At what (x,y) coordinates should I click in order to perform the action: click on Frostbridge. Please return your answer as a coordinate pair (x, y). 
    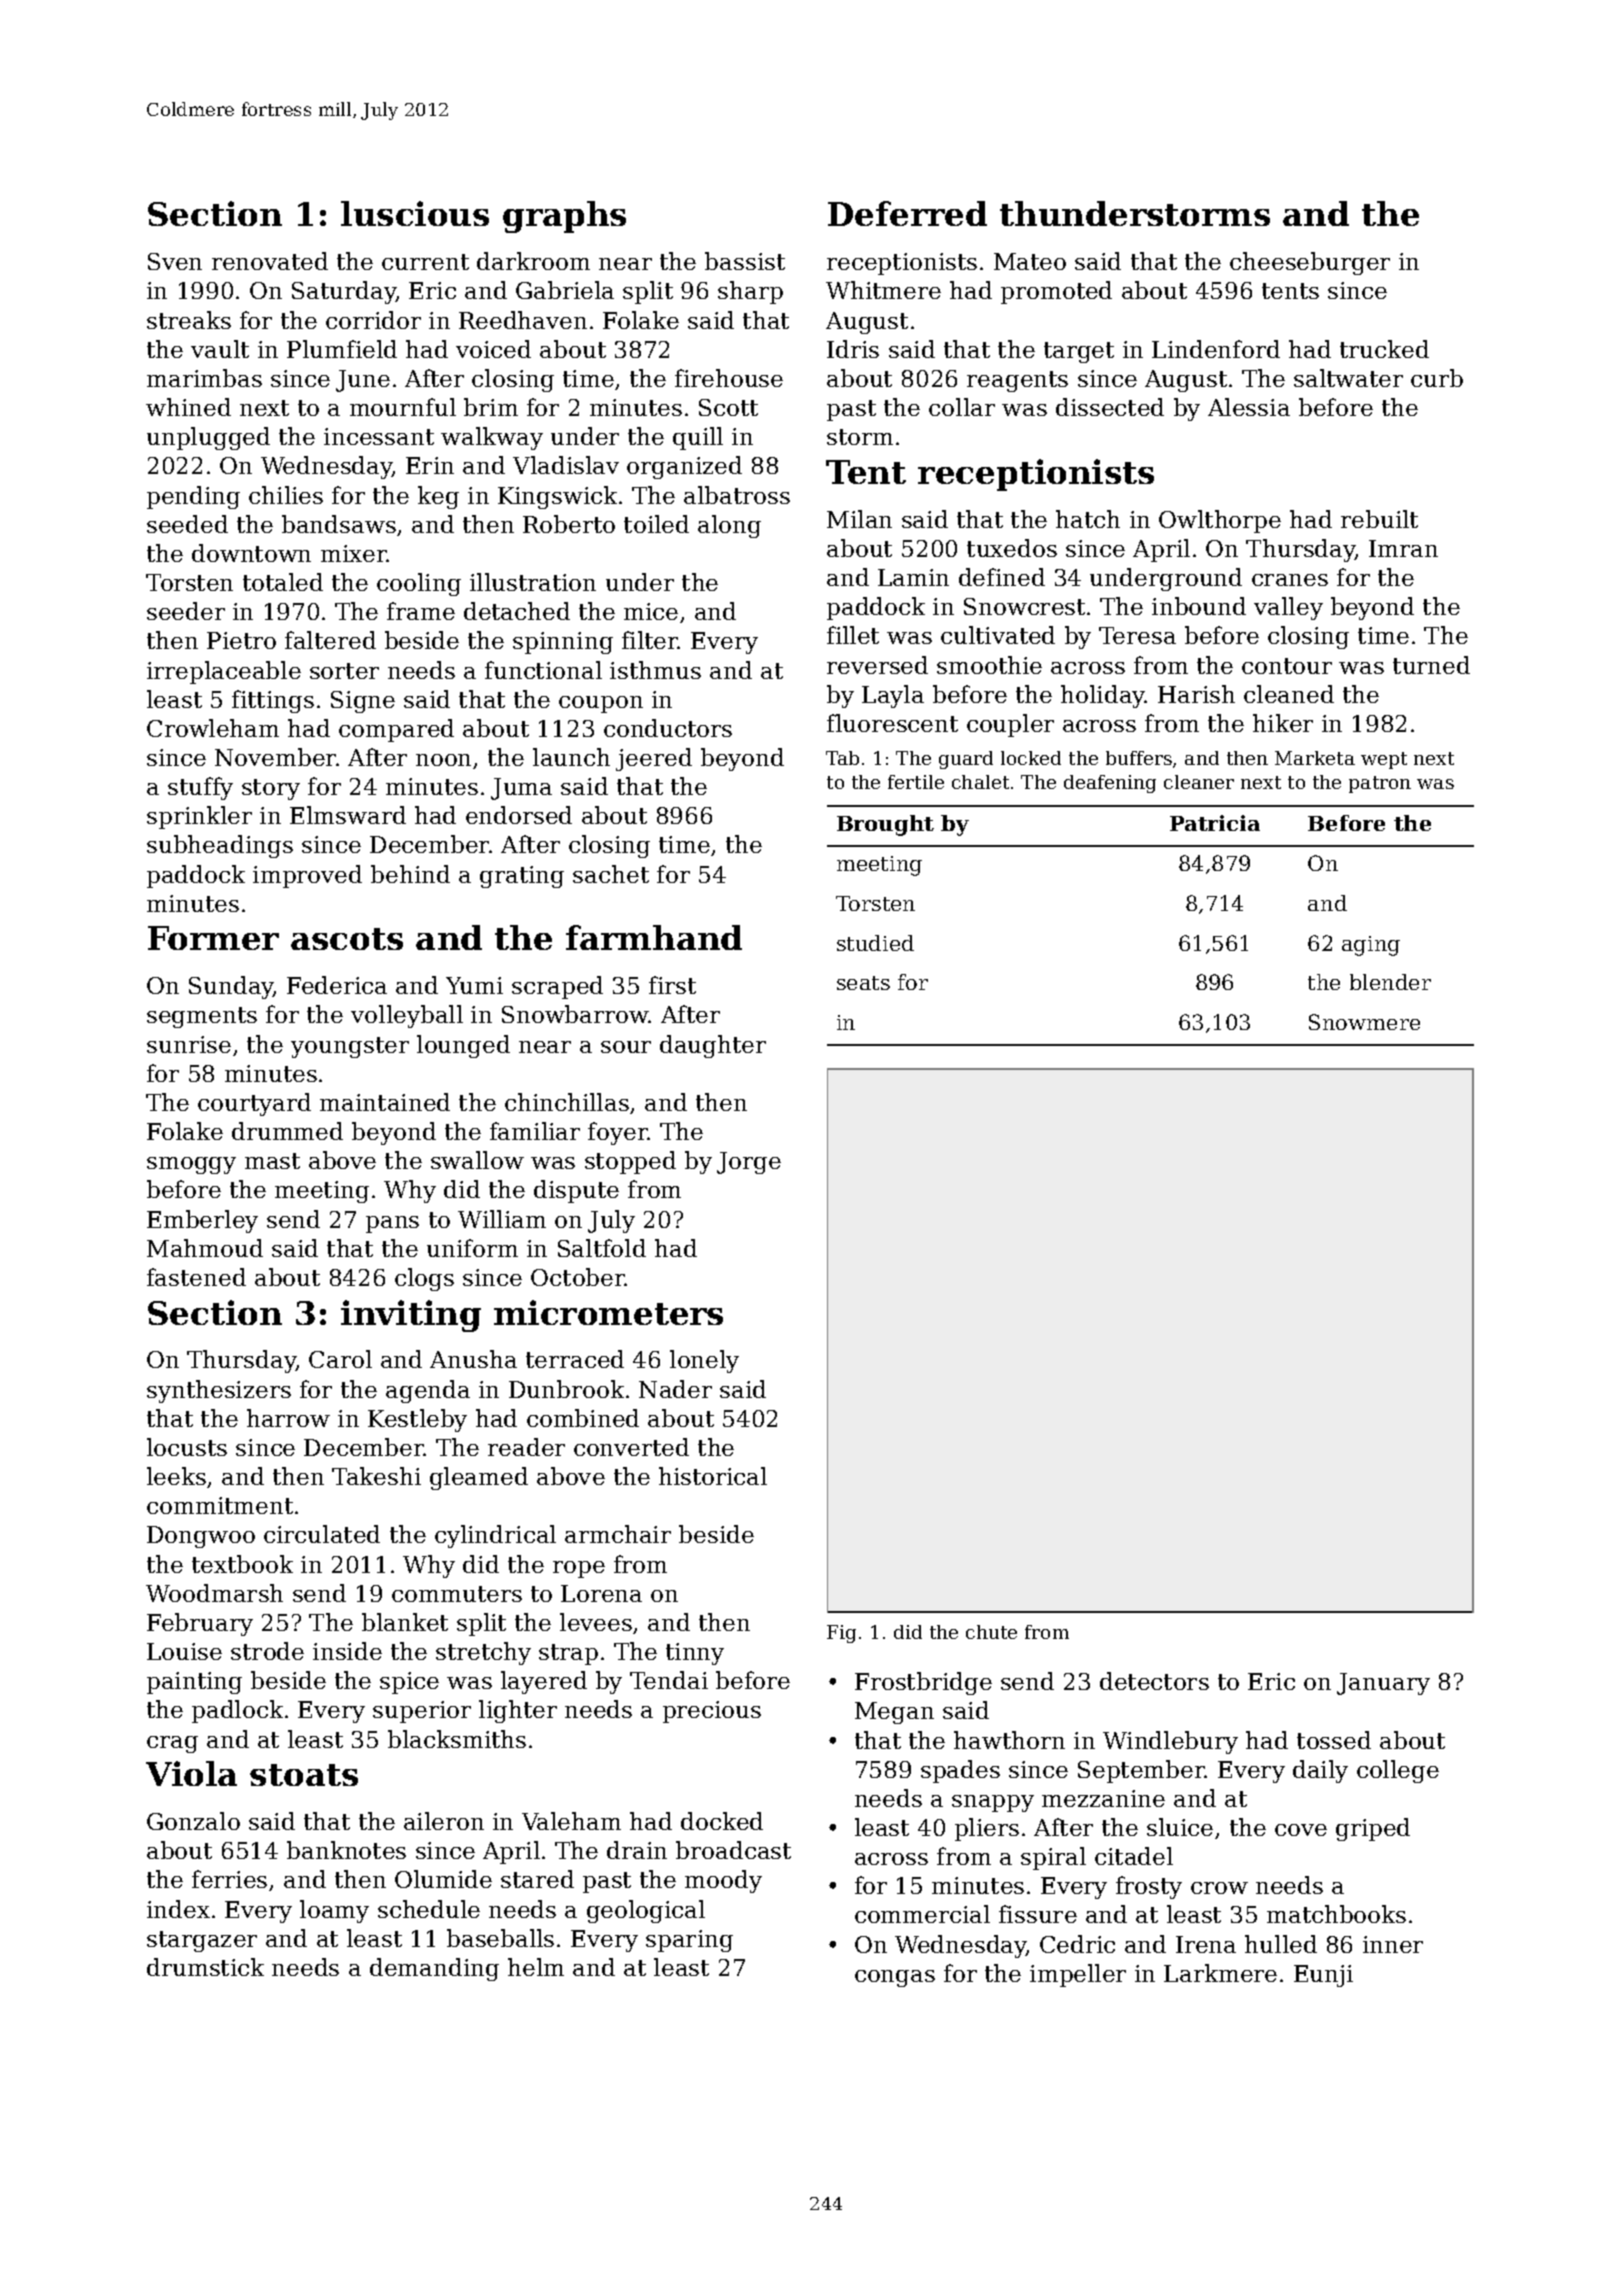
    Looking at the image, I should click on (923, 1683).
